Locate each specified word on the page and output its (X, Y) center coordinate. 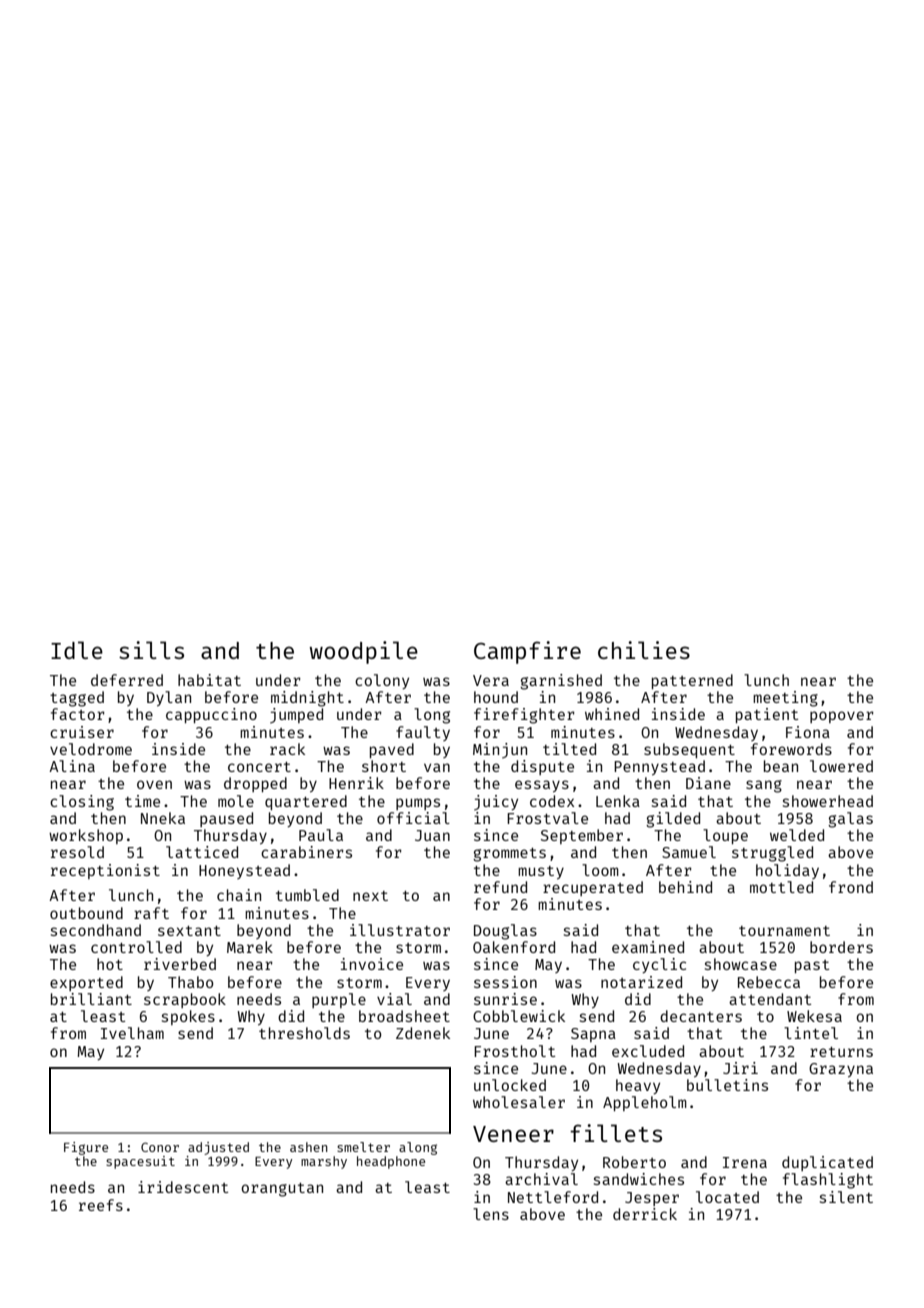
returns (841, 1052)
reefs (101, 1205)
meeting (785, 699)
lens (491, 1214)
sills (151, 650)
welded (797, 835)
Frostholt (514, 1051)
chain (239, 895)
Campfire (527, 652)
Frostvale (547, 818)
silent (846, 1197)
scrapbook (185, 1000)
